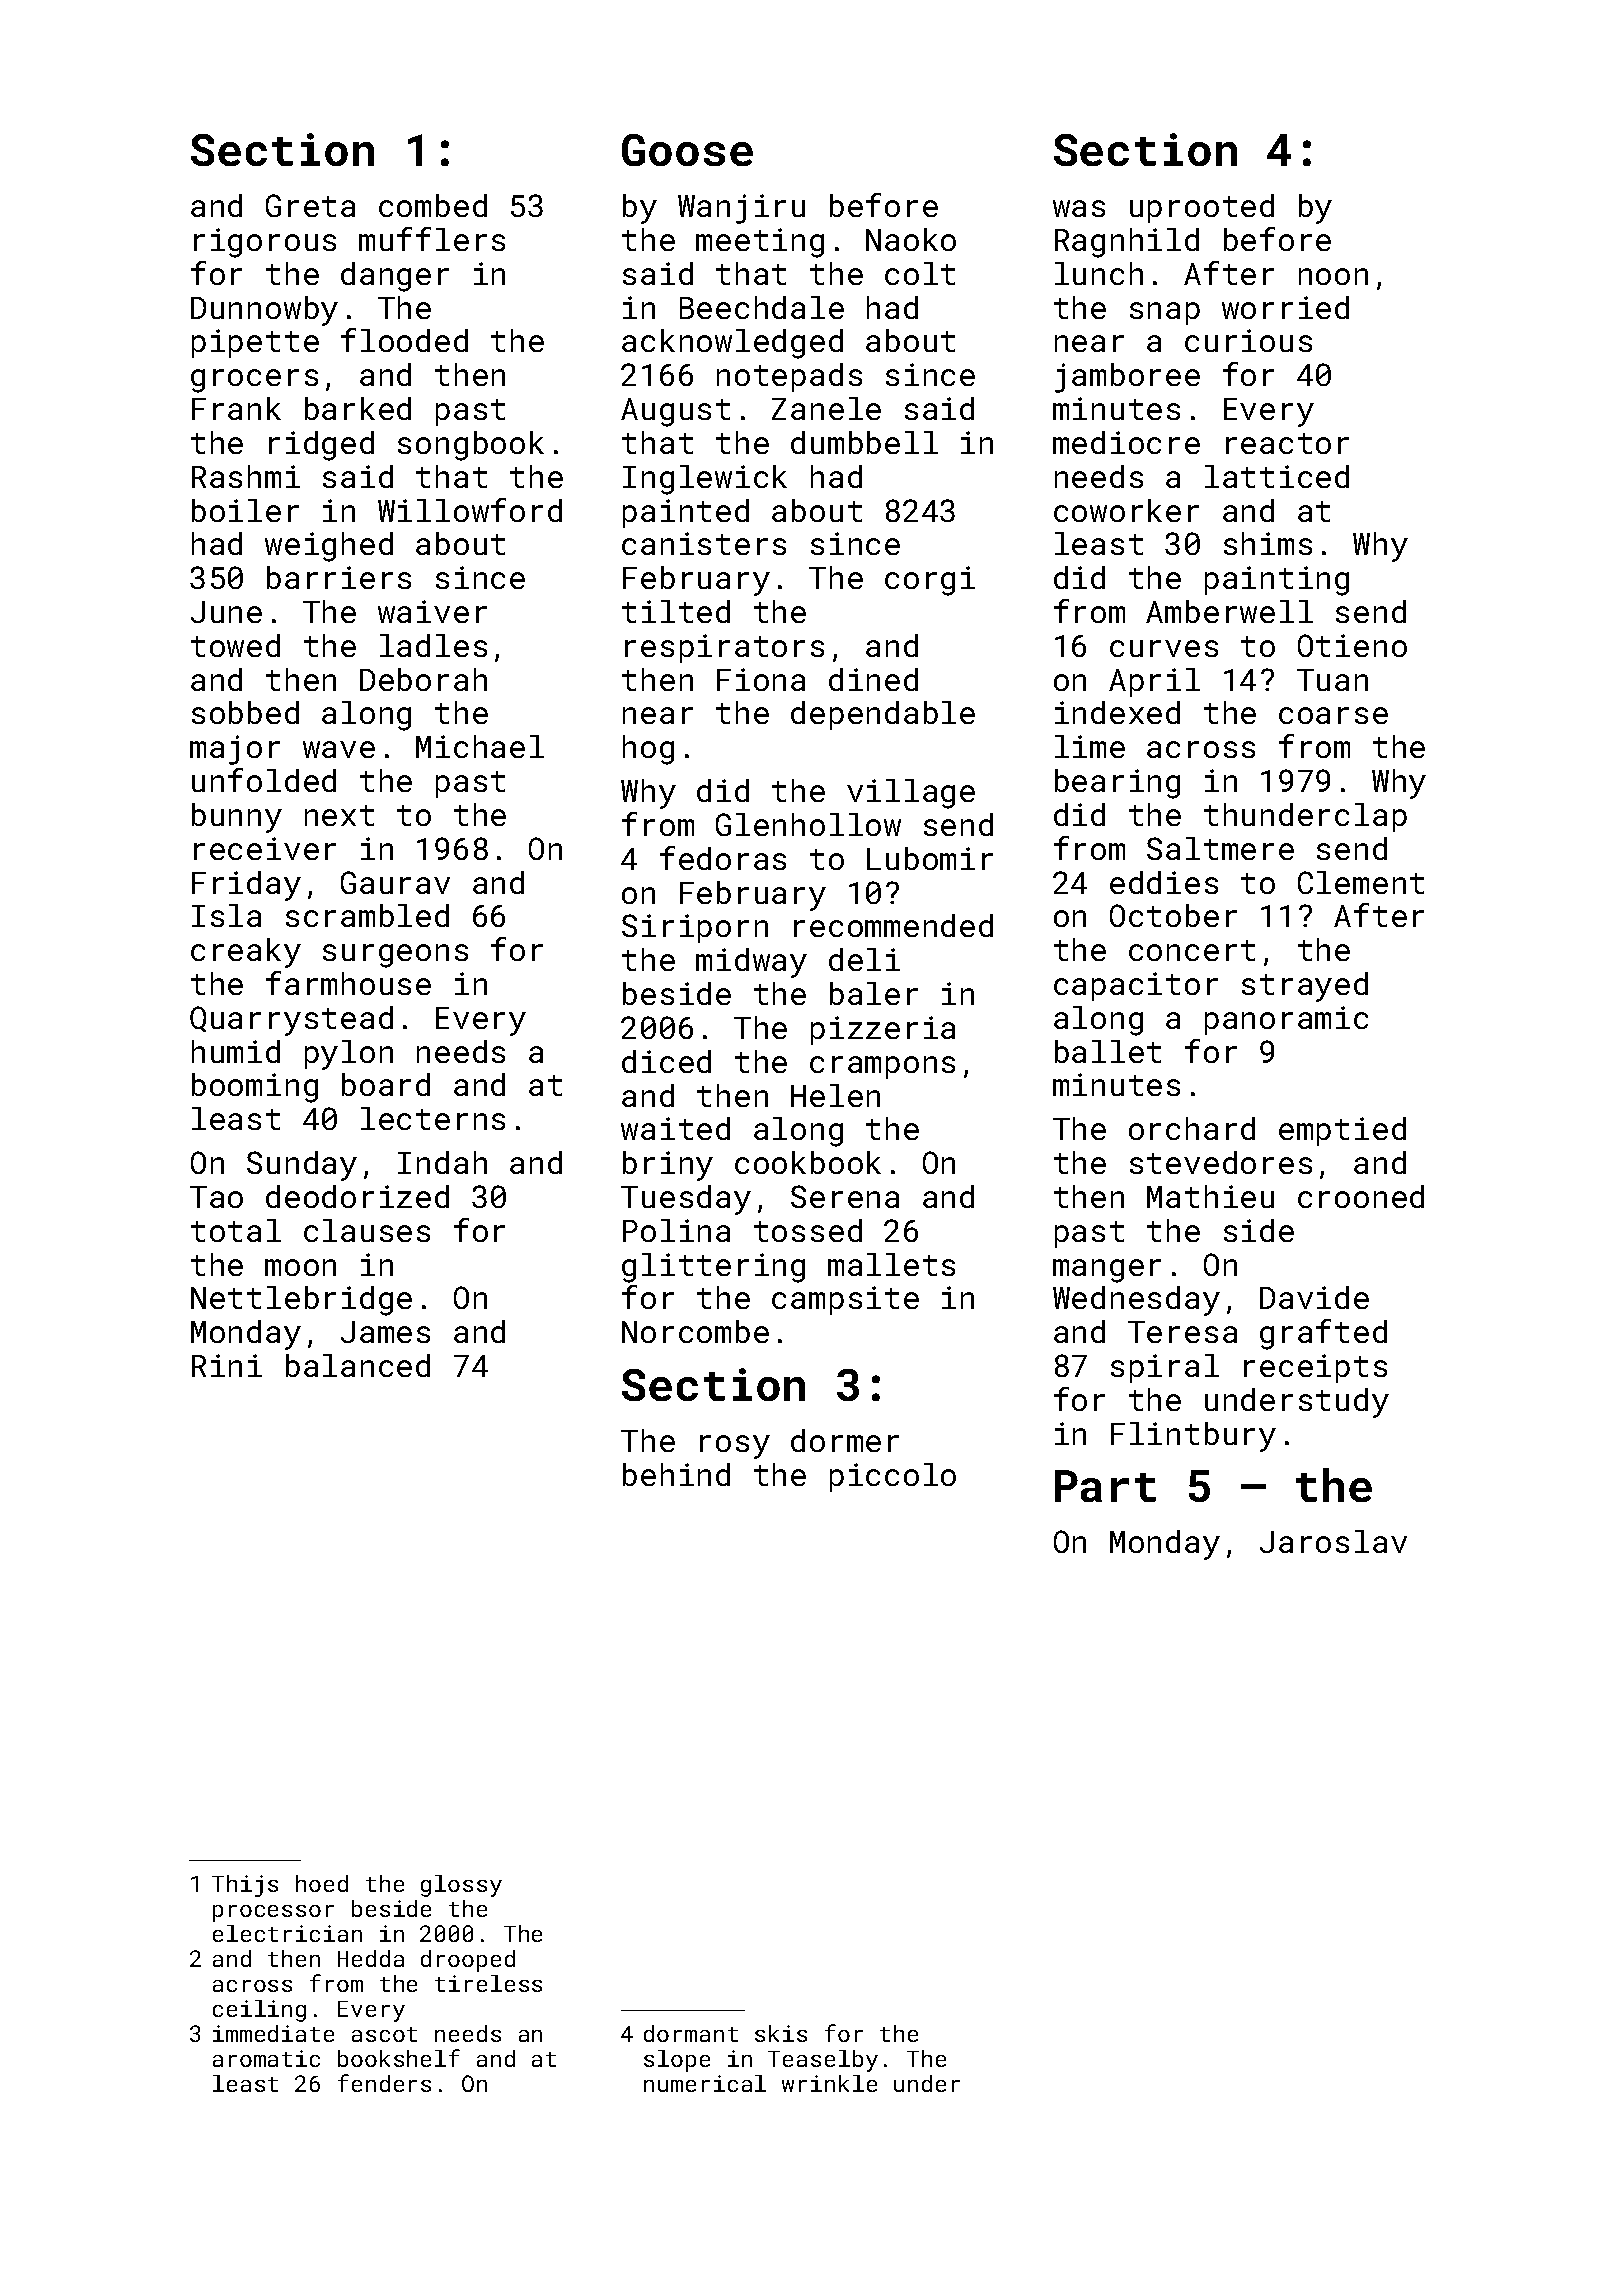  What do you see at coordinates (668, 1166) in the screenshot?
I see `briny` at bounding box center [668, 1166].
